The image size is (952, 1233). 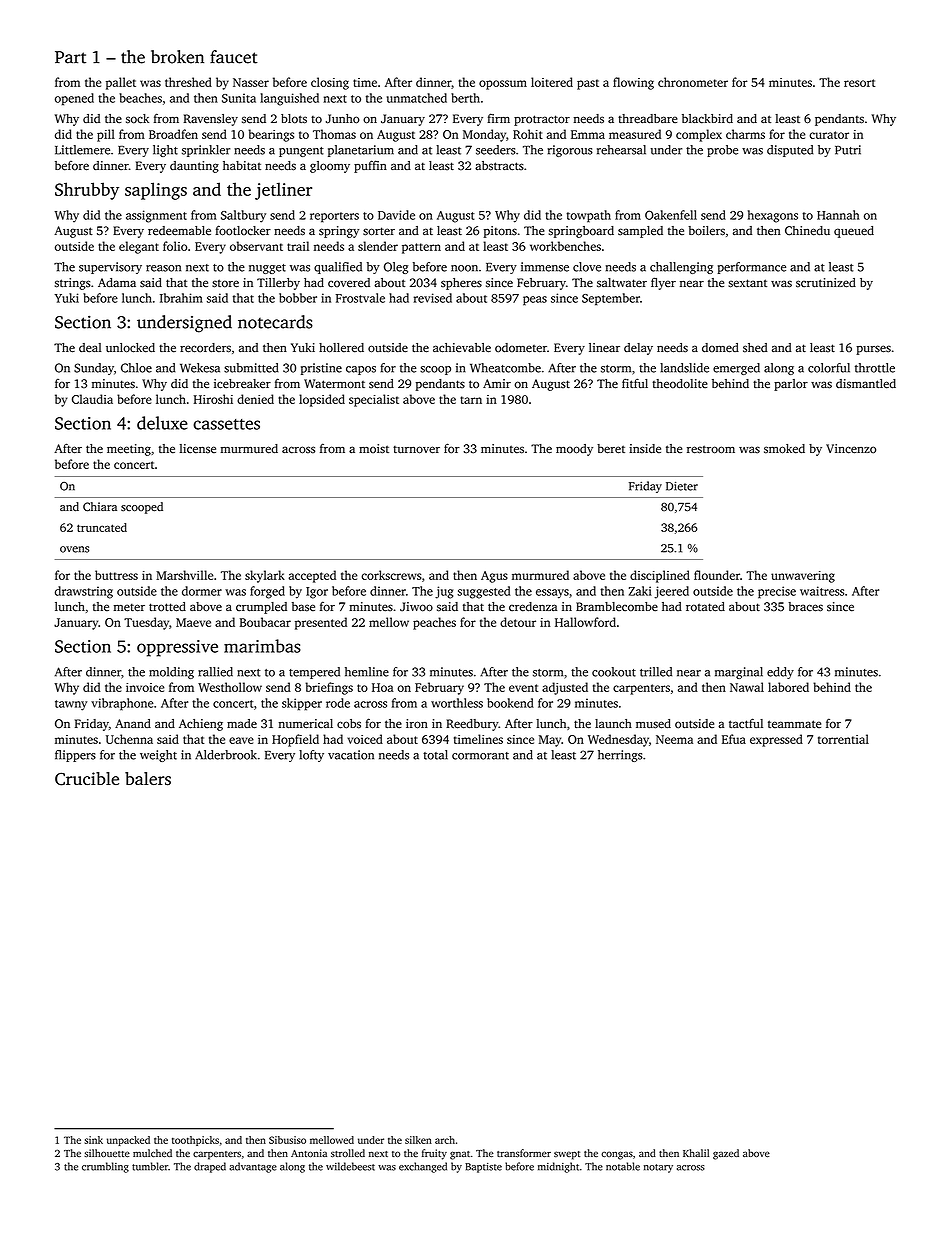 What do you see at coordinates (803, 577) in the screenshot?
I see `unwavering` at bounding box center [803, 577].
